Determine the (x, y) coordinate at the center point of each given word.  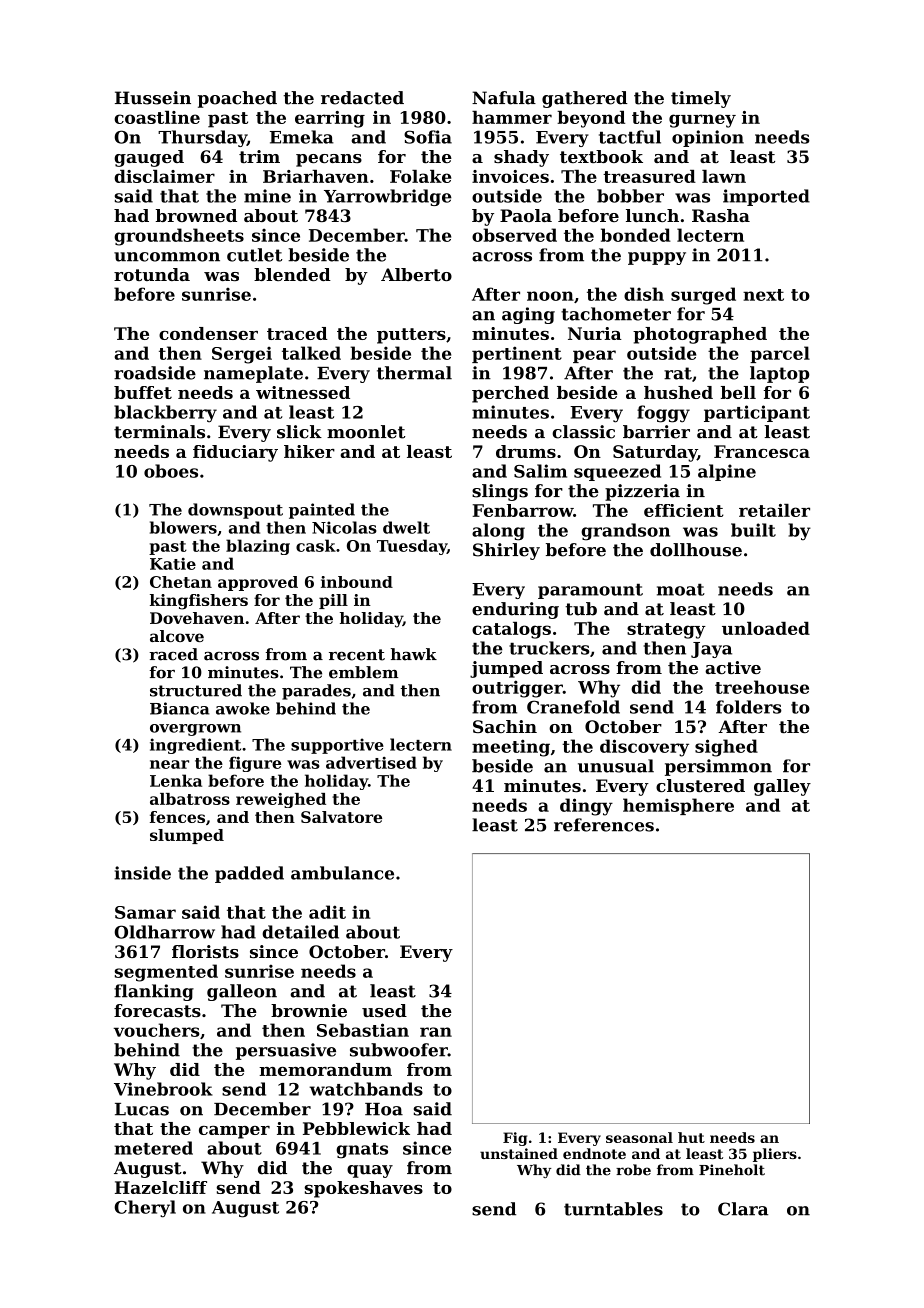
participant (757, 413)
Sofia (428, 137)
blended (292, 274)
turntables (613, 1209)
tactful (630, 137)
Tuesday (412, 547)
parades (316, 692)
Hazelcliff (161, 1187)
